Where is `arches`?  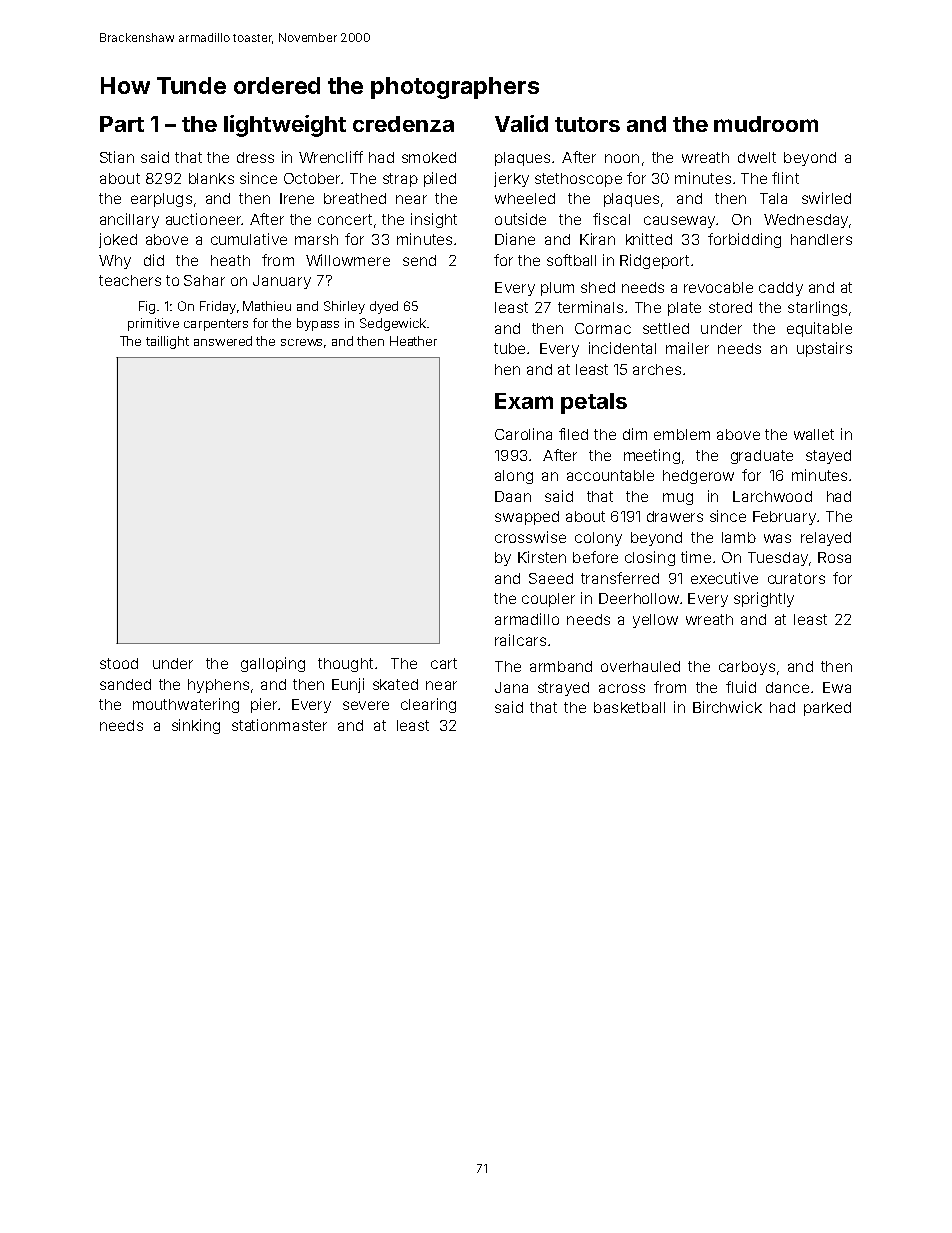
arches is located at coordinates (657, 369).
